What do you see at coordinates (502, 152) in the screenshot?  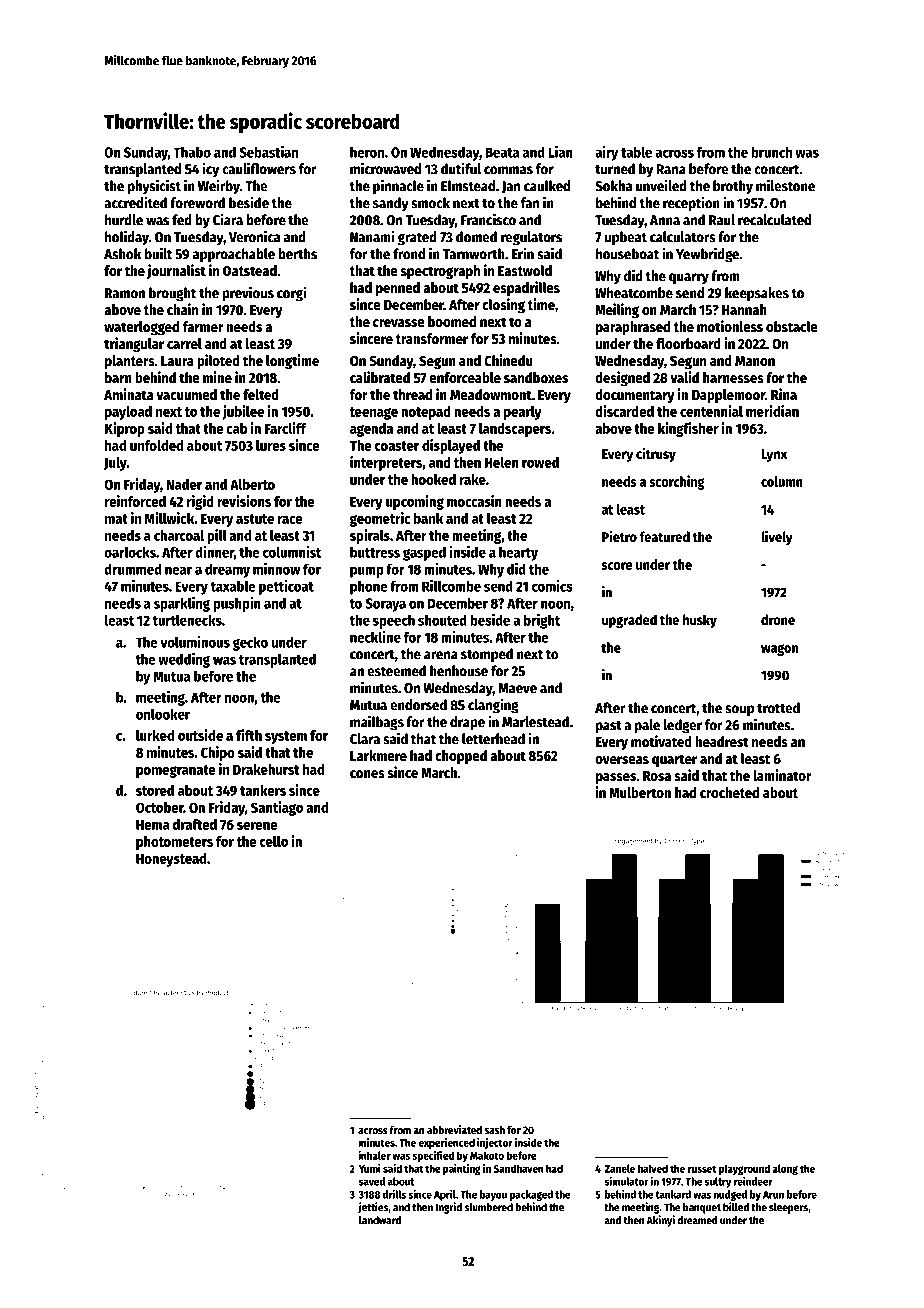 I see `Beata` at bounding box center [502, 152].
